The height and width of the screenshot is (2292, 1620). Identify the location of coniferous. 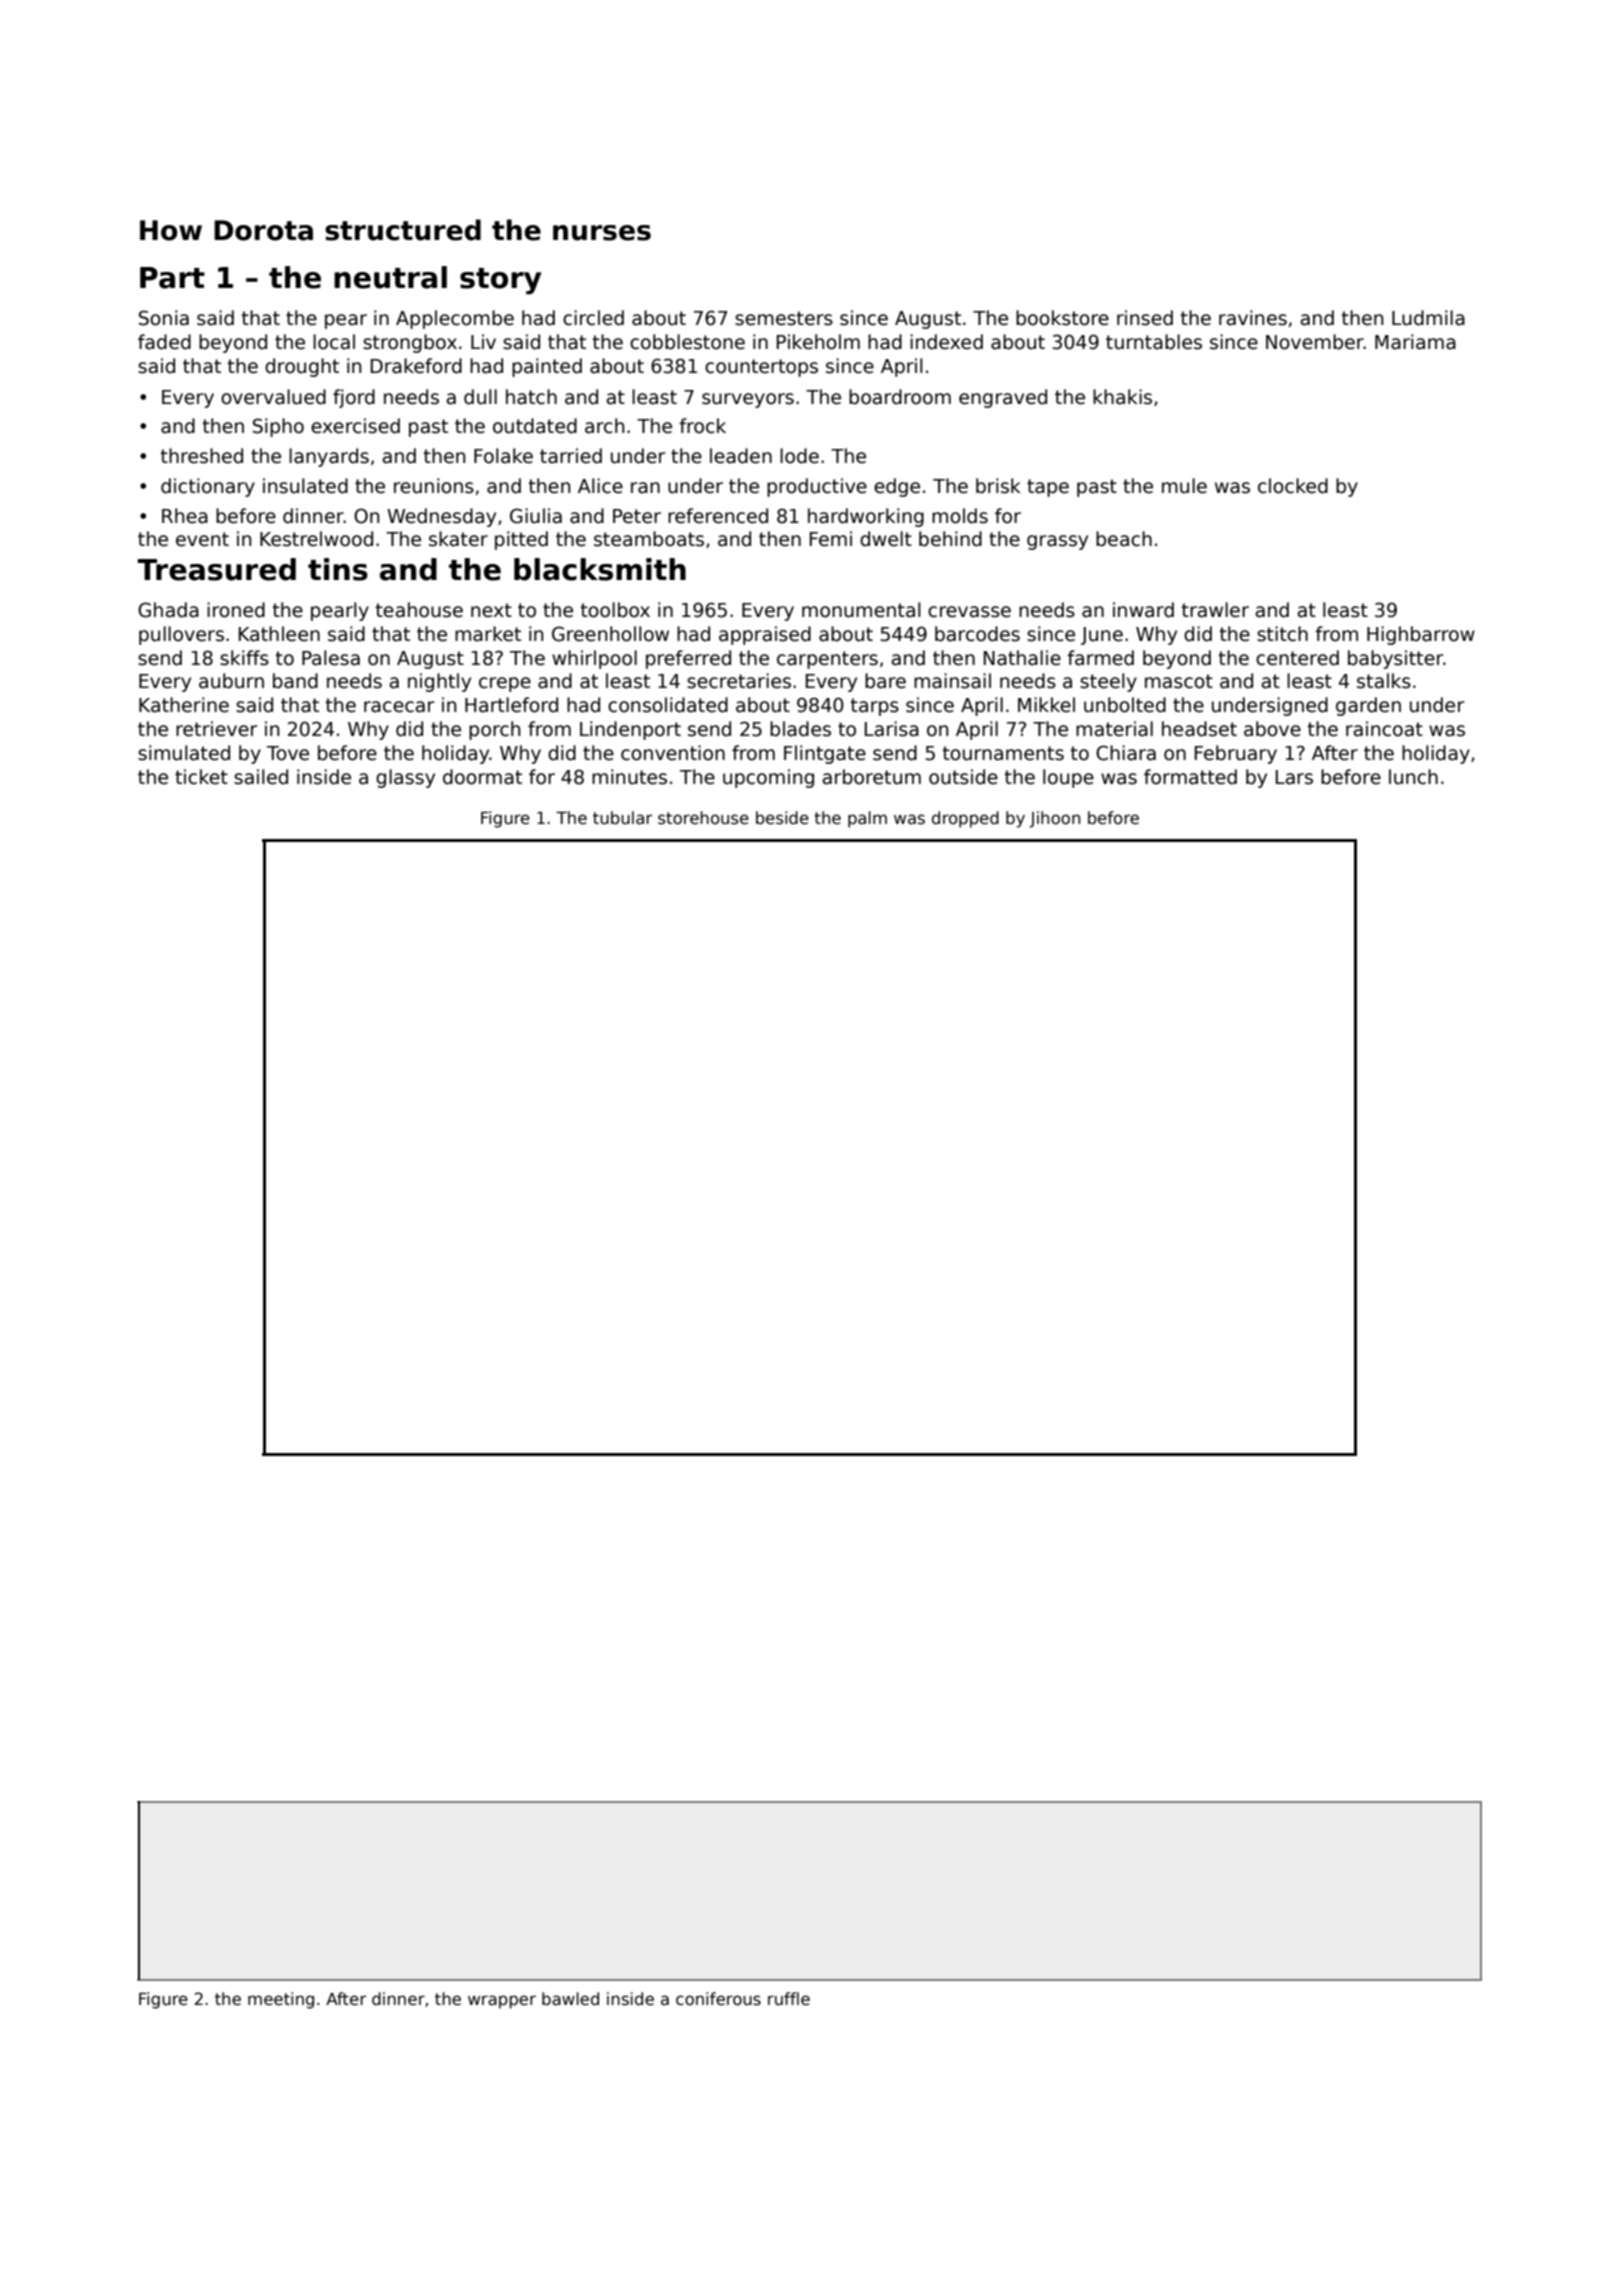
(718, 1999).
